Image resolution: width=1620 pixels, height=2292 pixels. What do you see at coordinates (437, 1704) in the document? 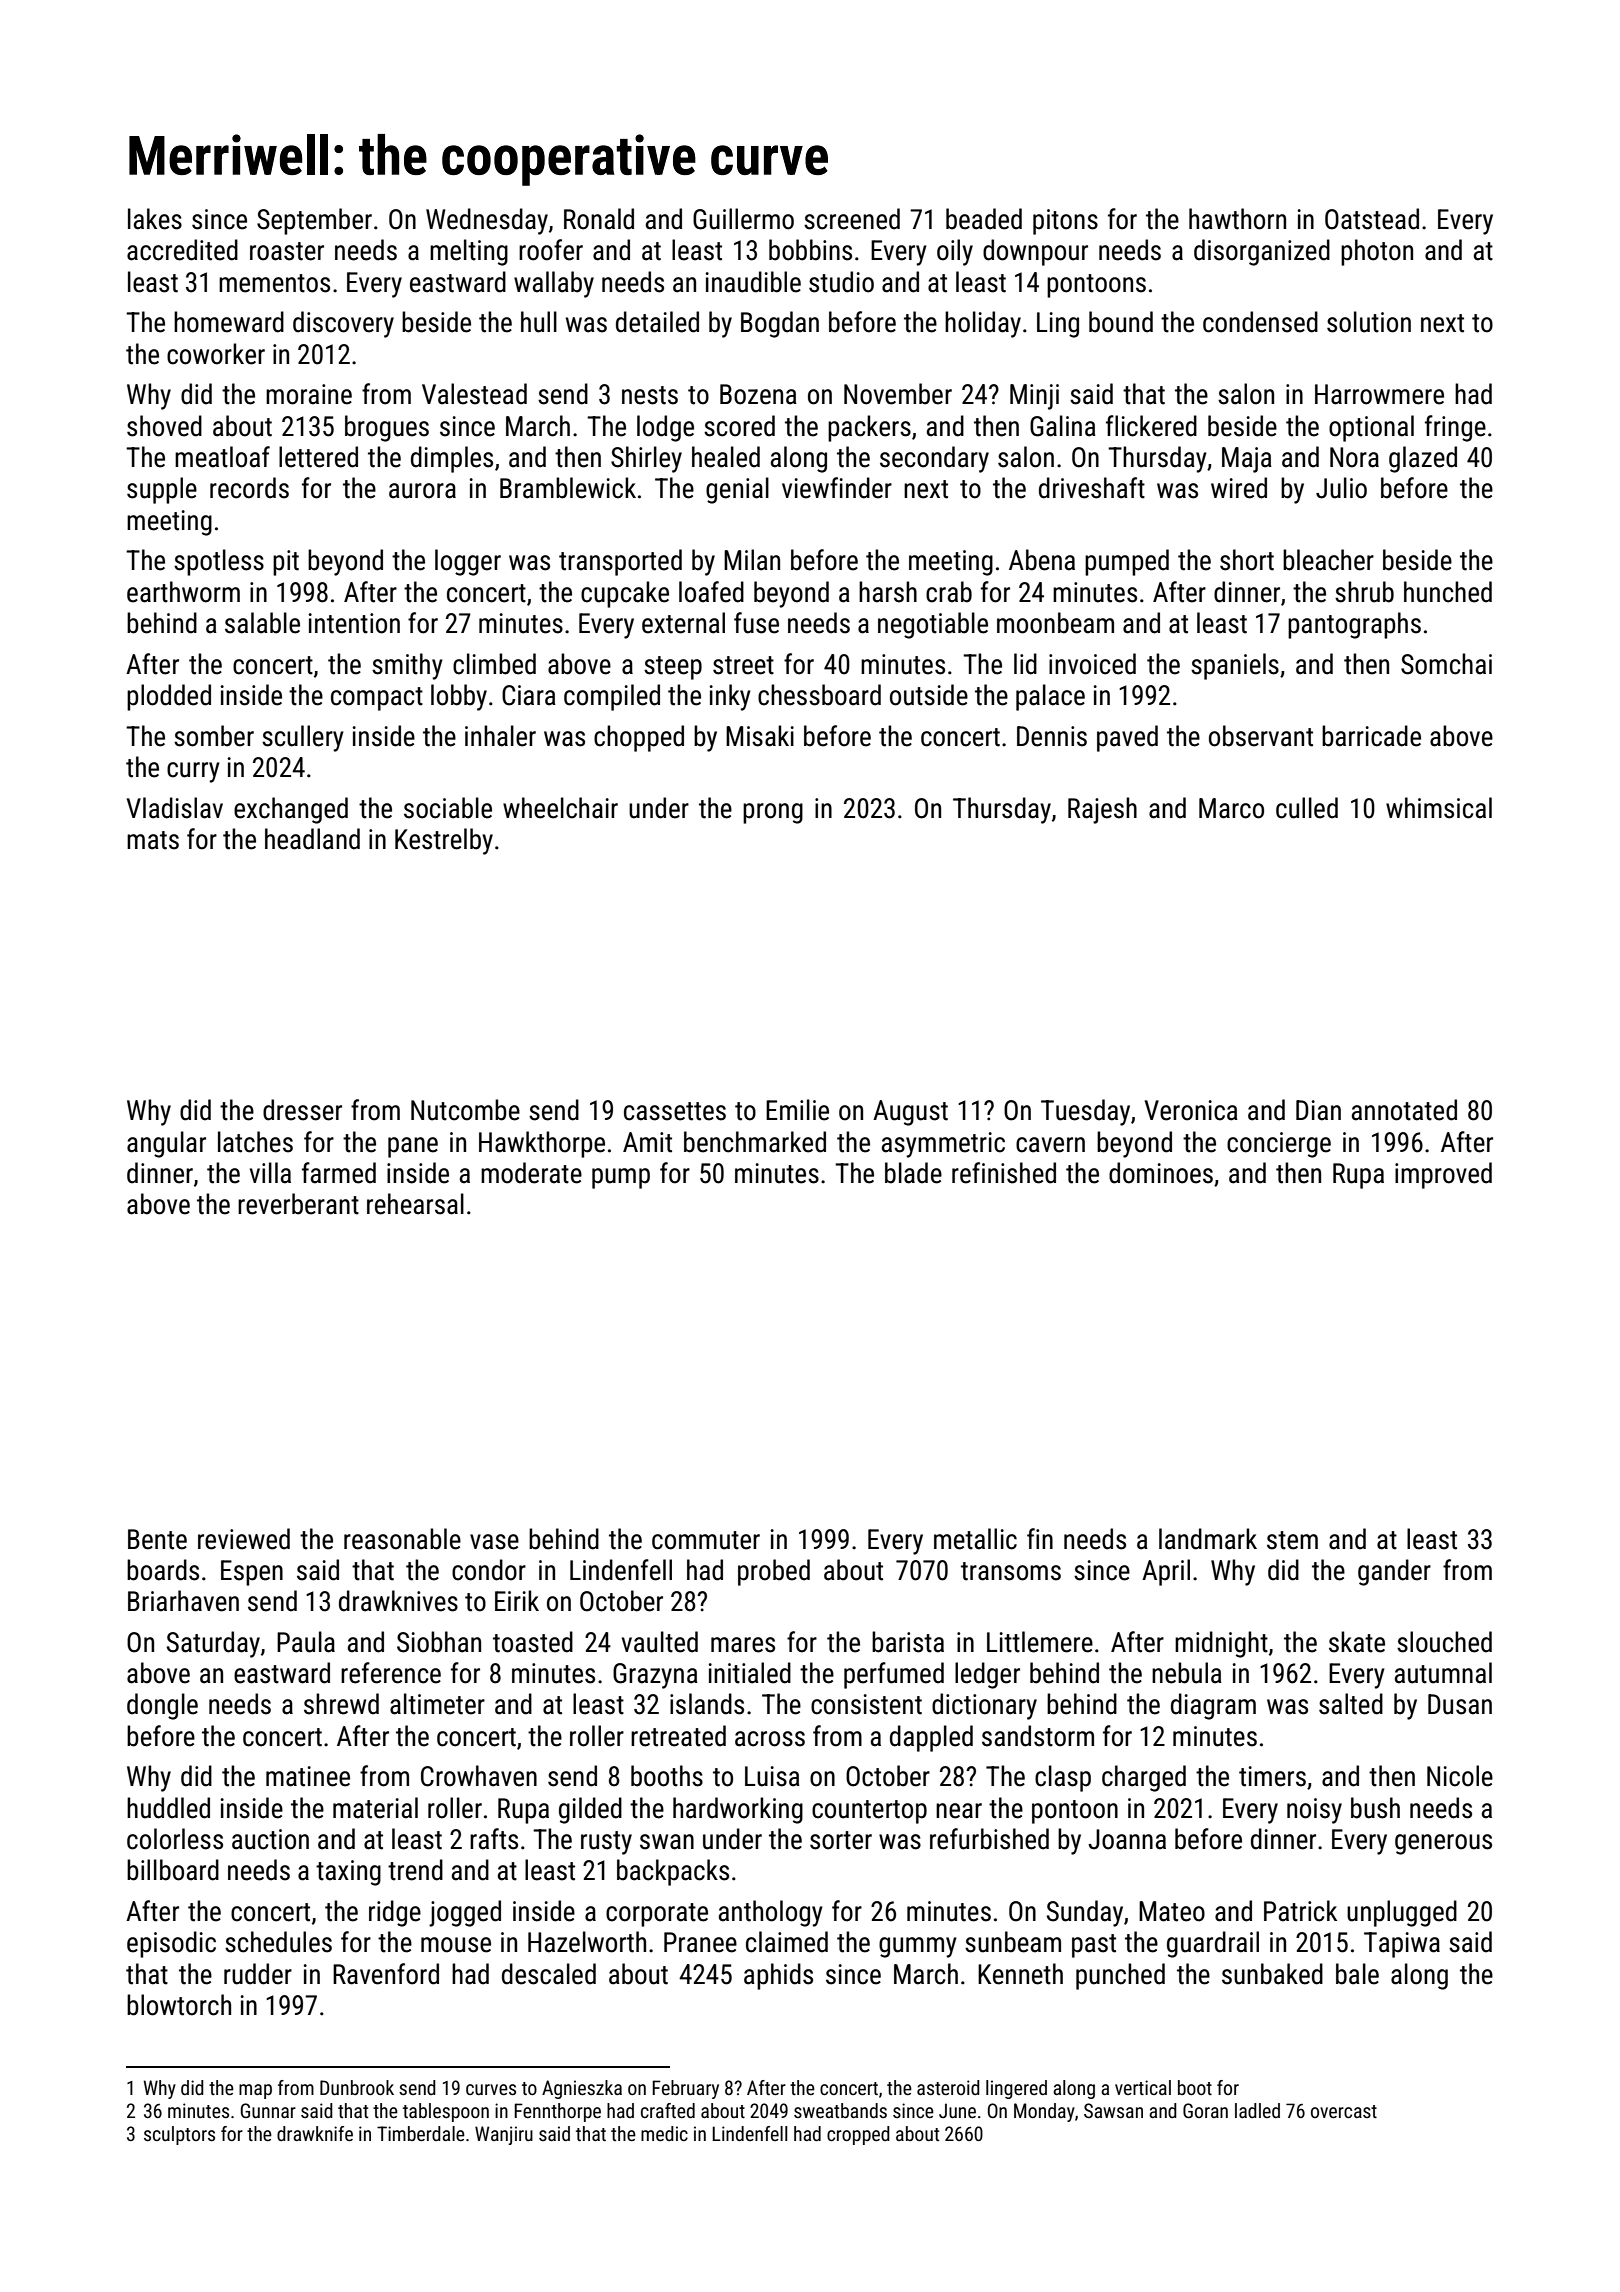
I see `altimeter` at bounding box center [437, 1704].
